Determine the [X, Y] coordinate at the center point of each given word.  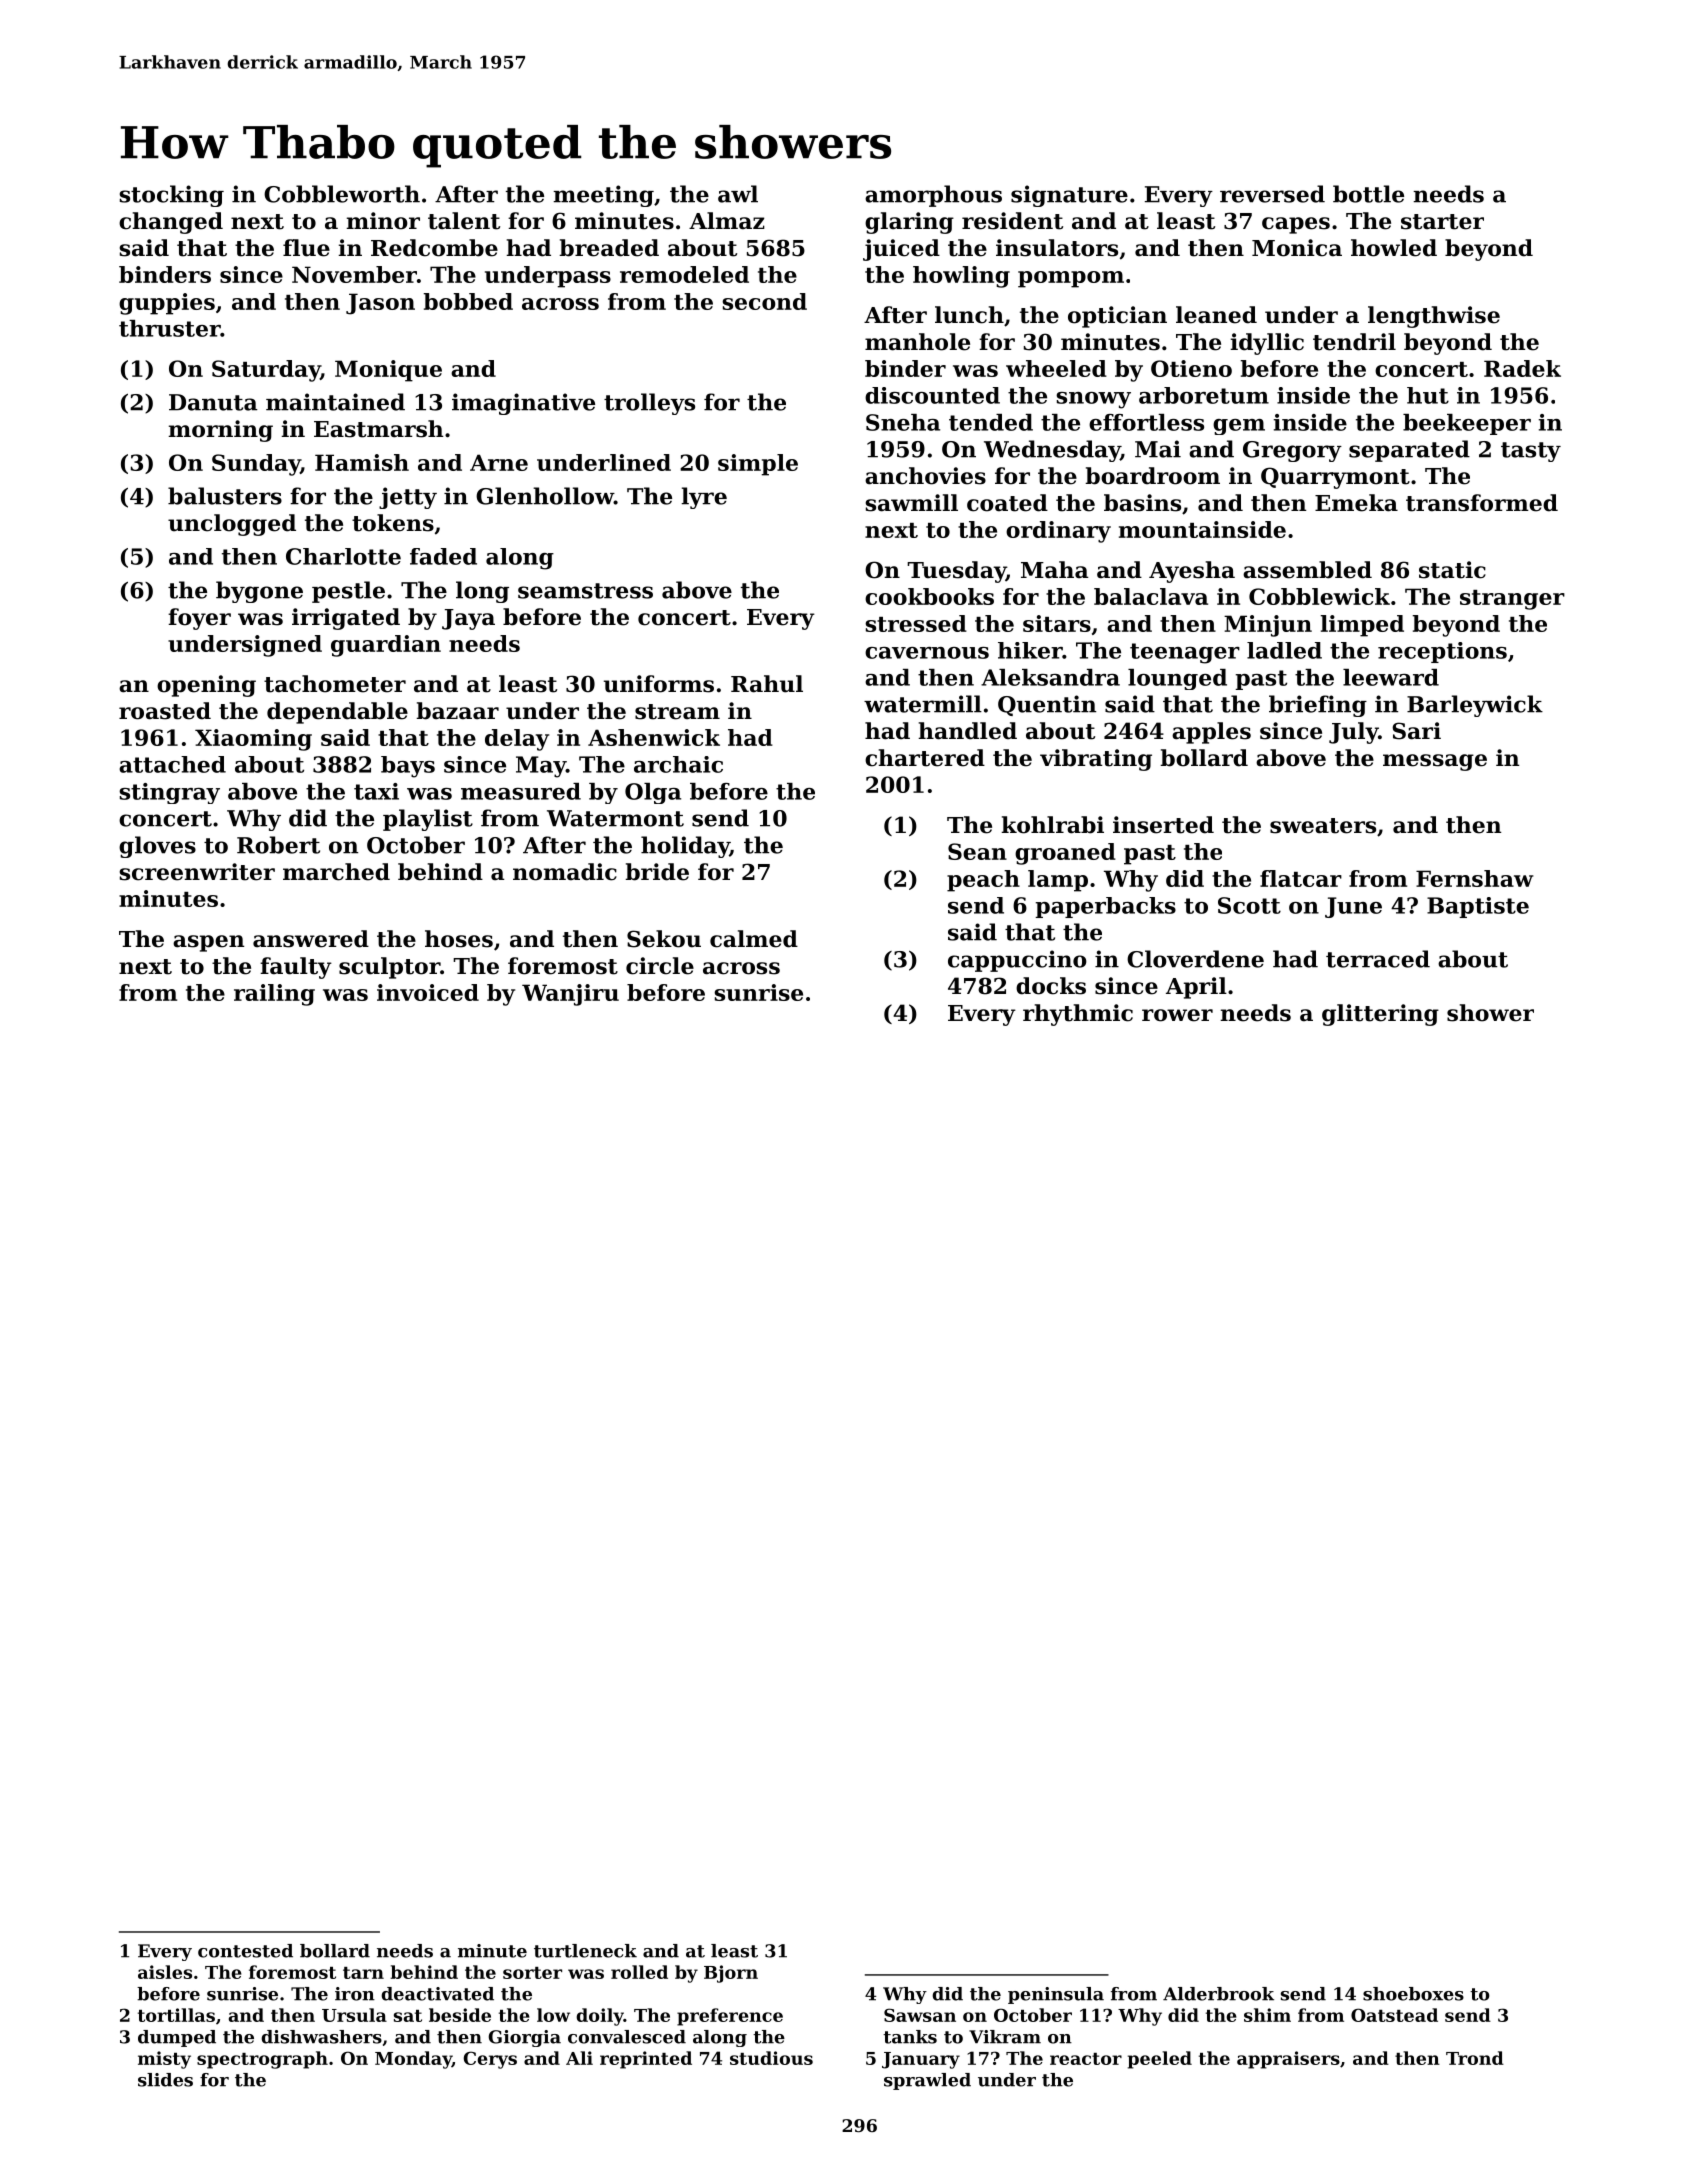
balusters [225, 496]
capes [1296, 225]
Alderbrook [1218, 1994]
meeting [603, 196]
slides [165, 2080]
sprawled [927, 2081]
